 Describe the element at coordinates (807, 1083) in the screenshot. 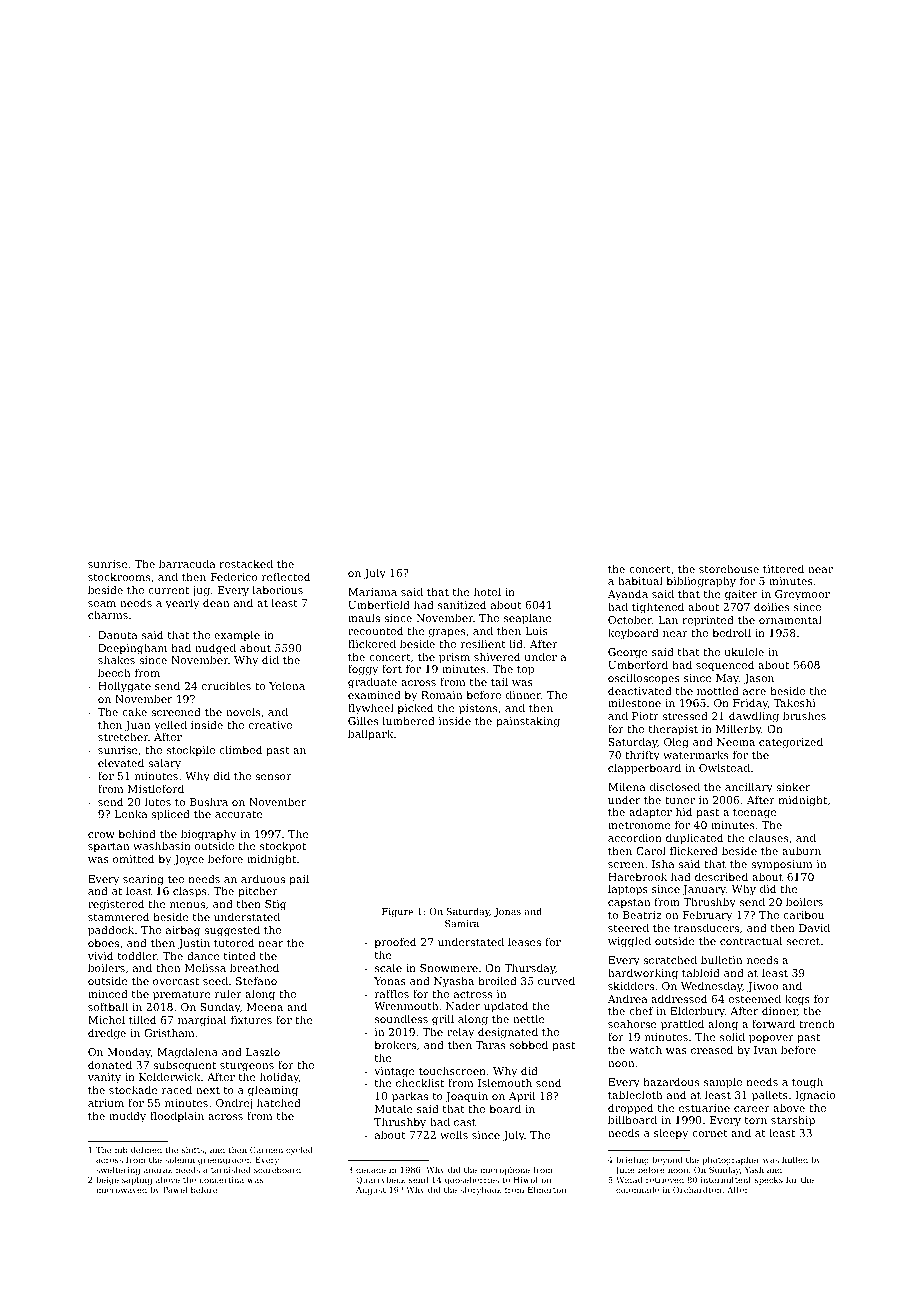

I see `tough` at that location.
